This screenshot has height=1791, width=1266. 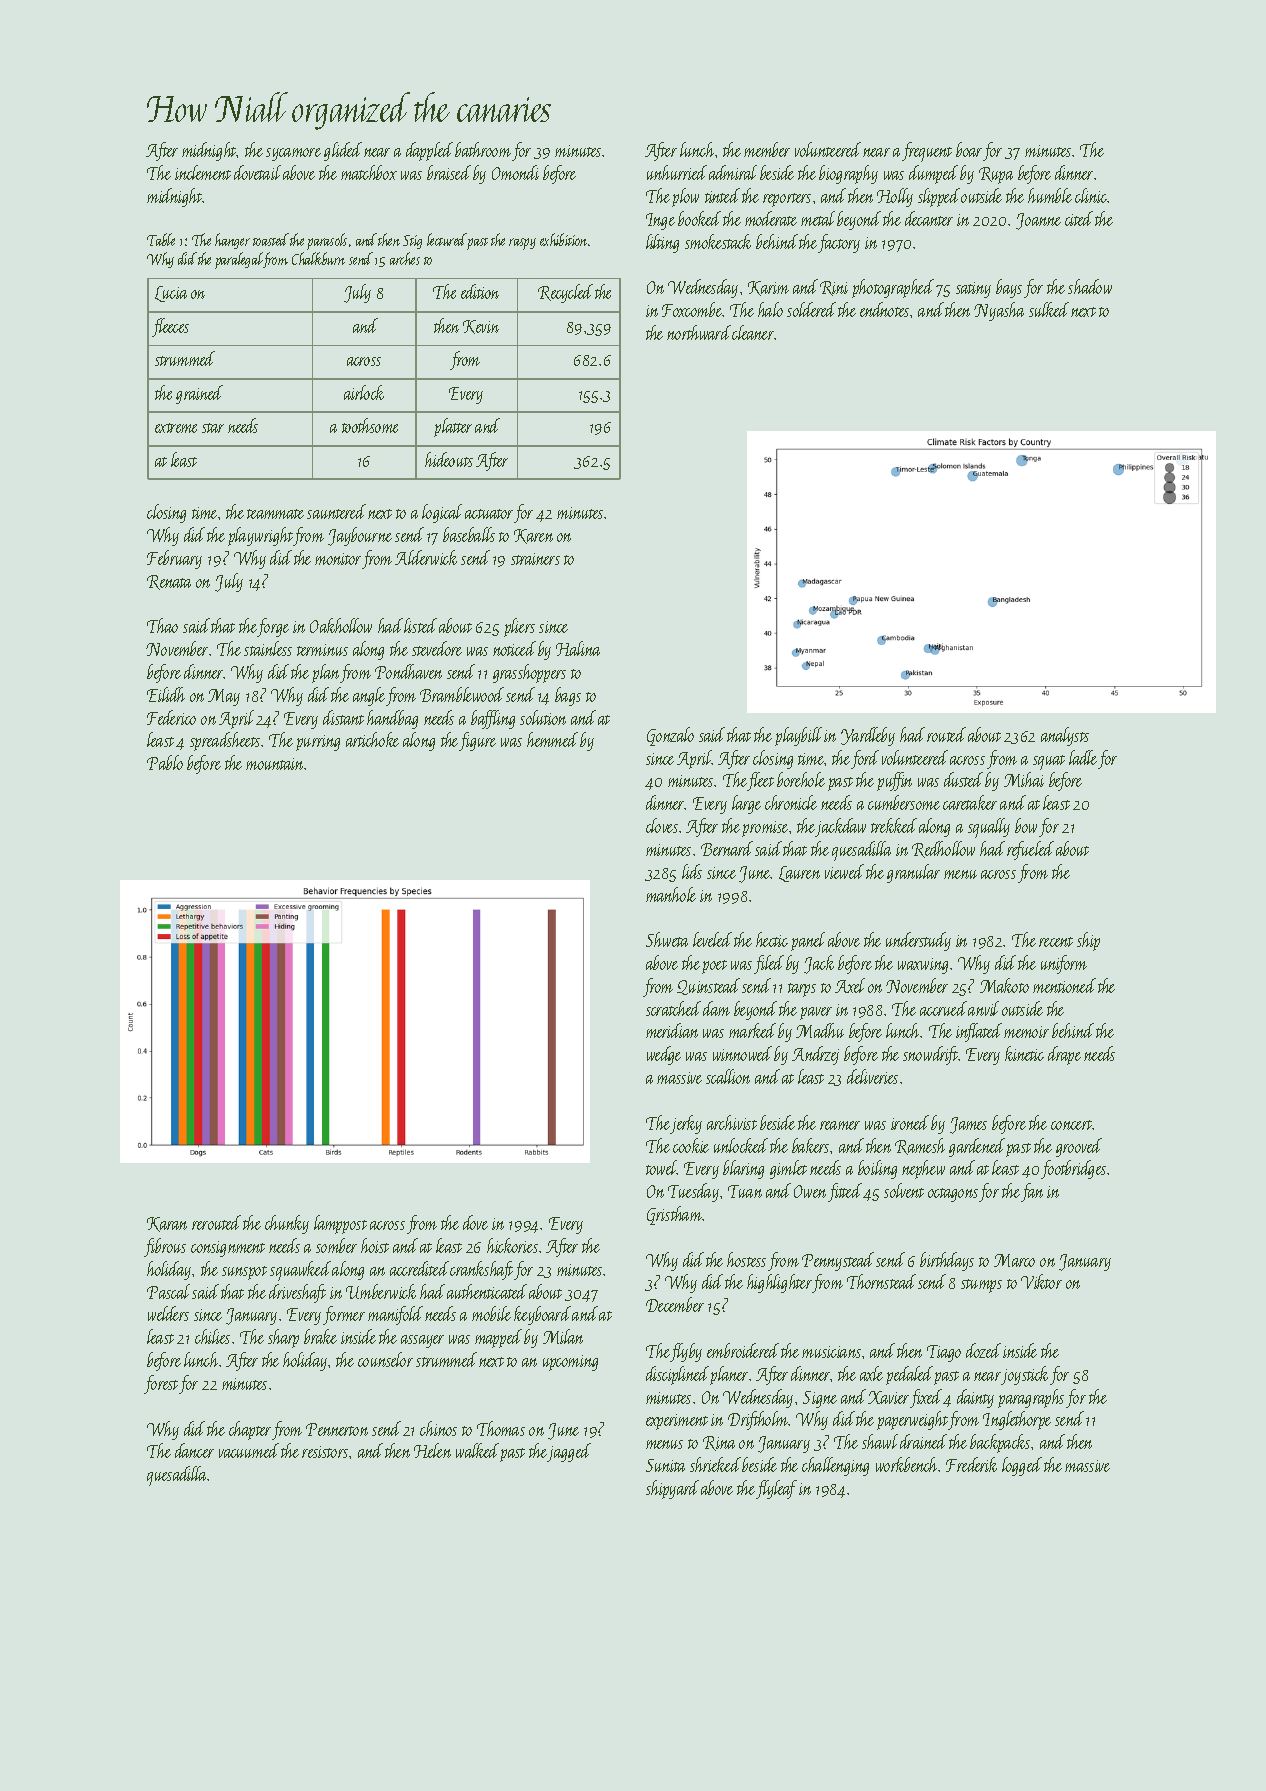 What do you see at coordinates (664, 1055) in the screenshot?
I see `wedge` at bounding box center [664, 1055].
